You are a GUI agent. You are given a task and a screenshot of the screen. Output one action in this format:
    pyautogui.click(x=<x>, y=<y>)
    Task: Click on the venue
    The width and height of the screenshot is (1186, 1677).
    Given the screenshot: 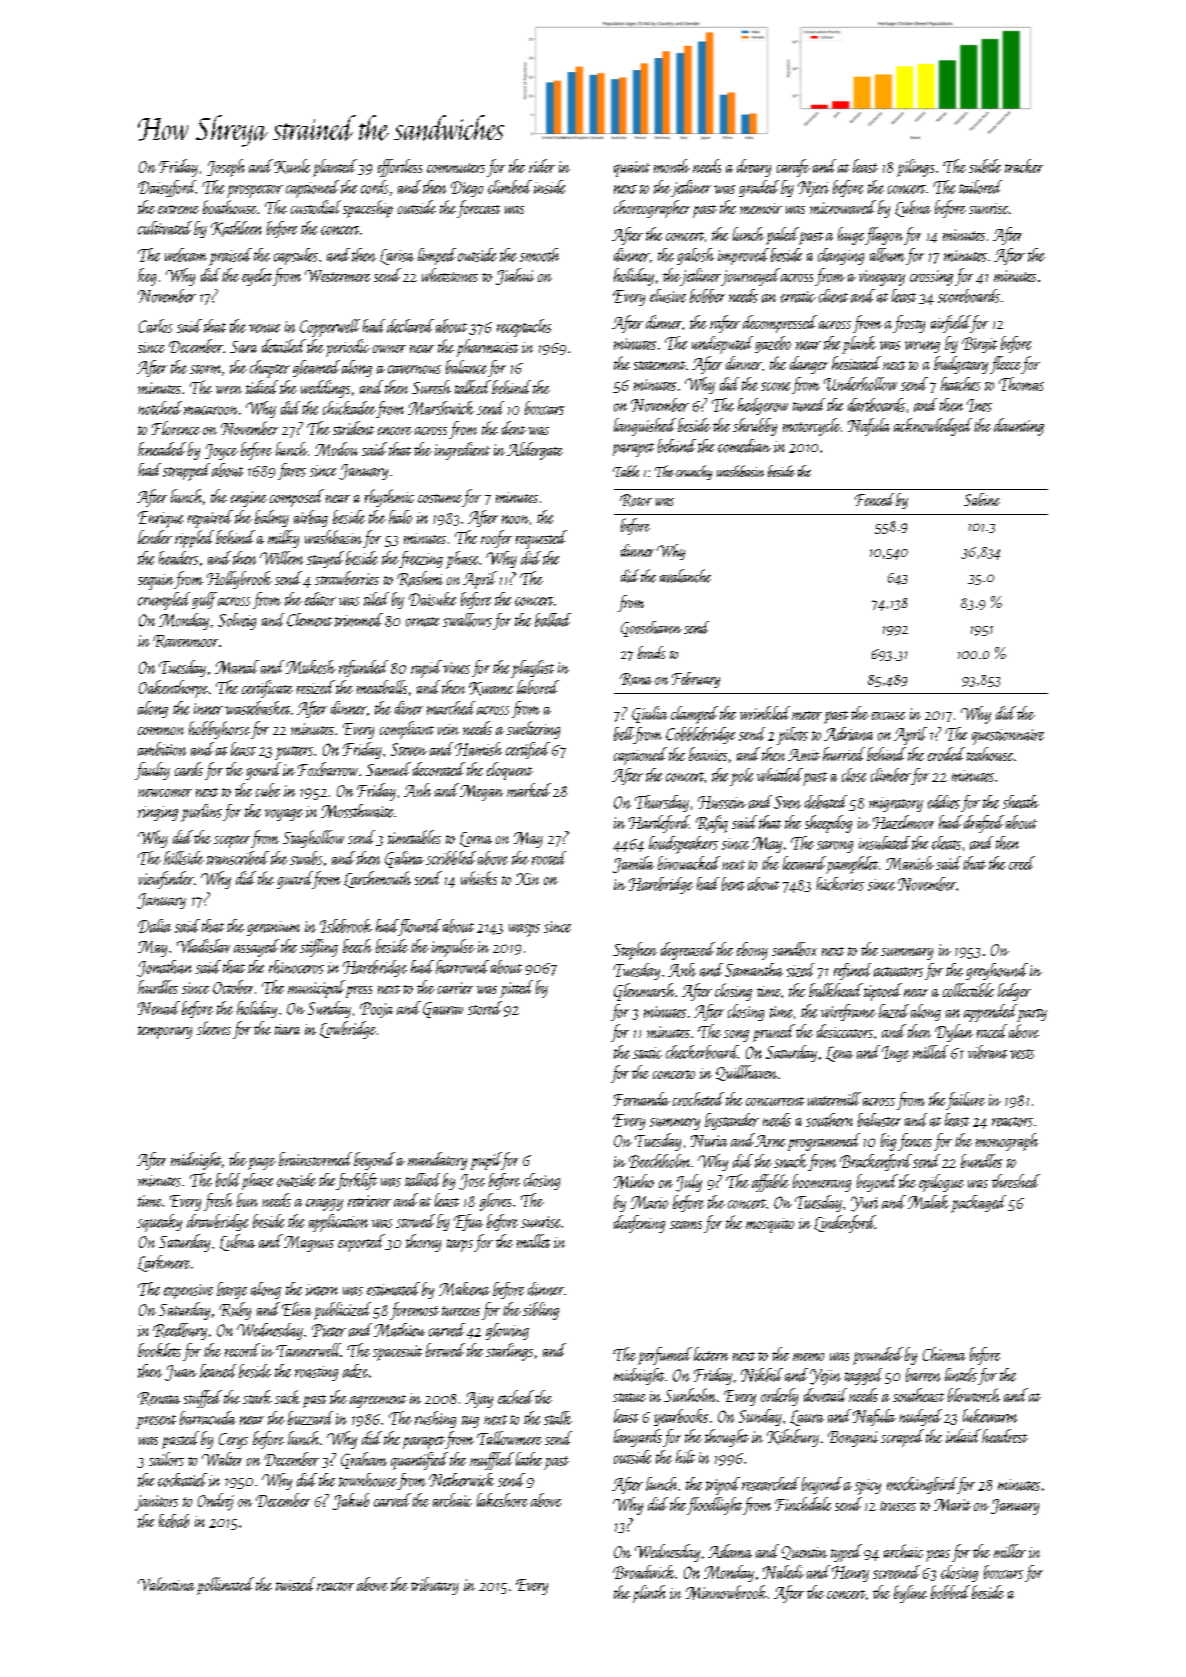 What is the action you would take?
    pyautogui.click(x=264, y=328)
